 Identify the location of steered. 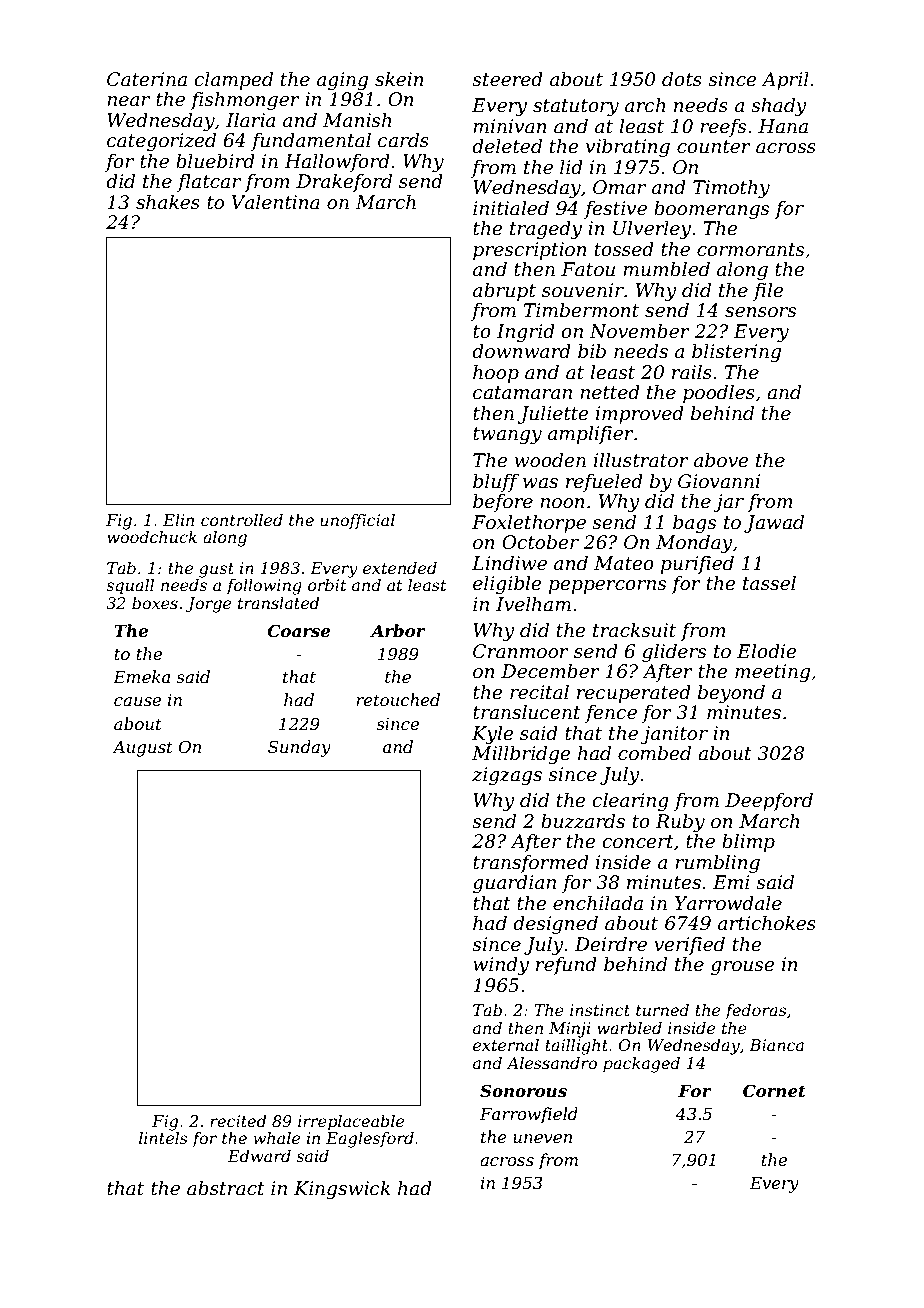
(507, 79).
